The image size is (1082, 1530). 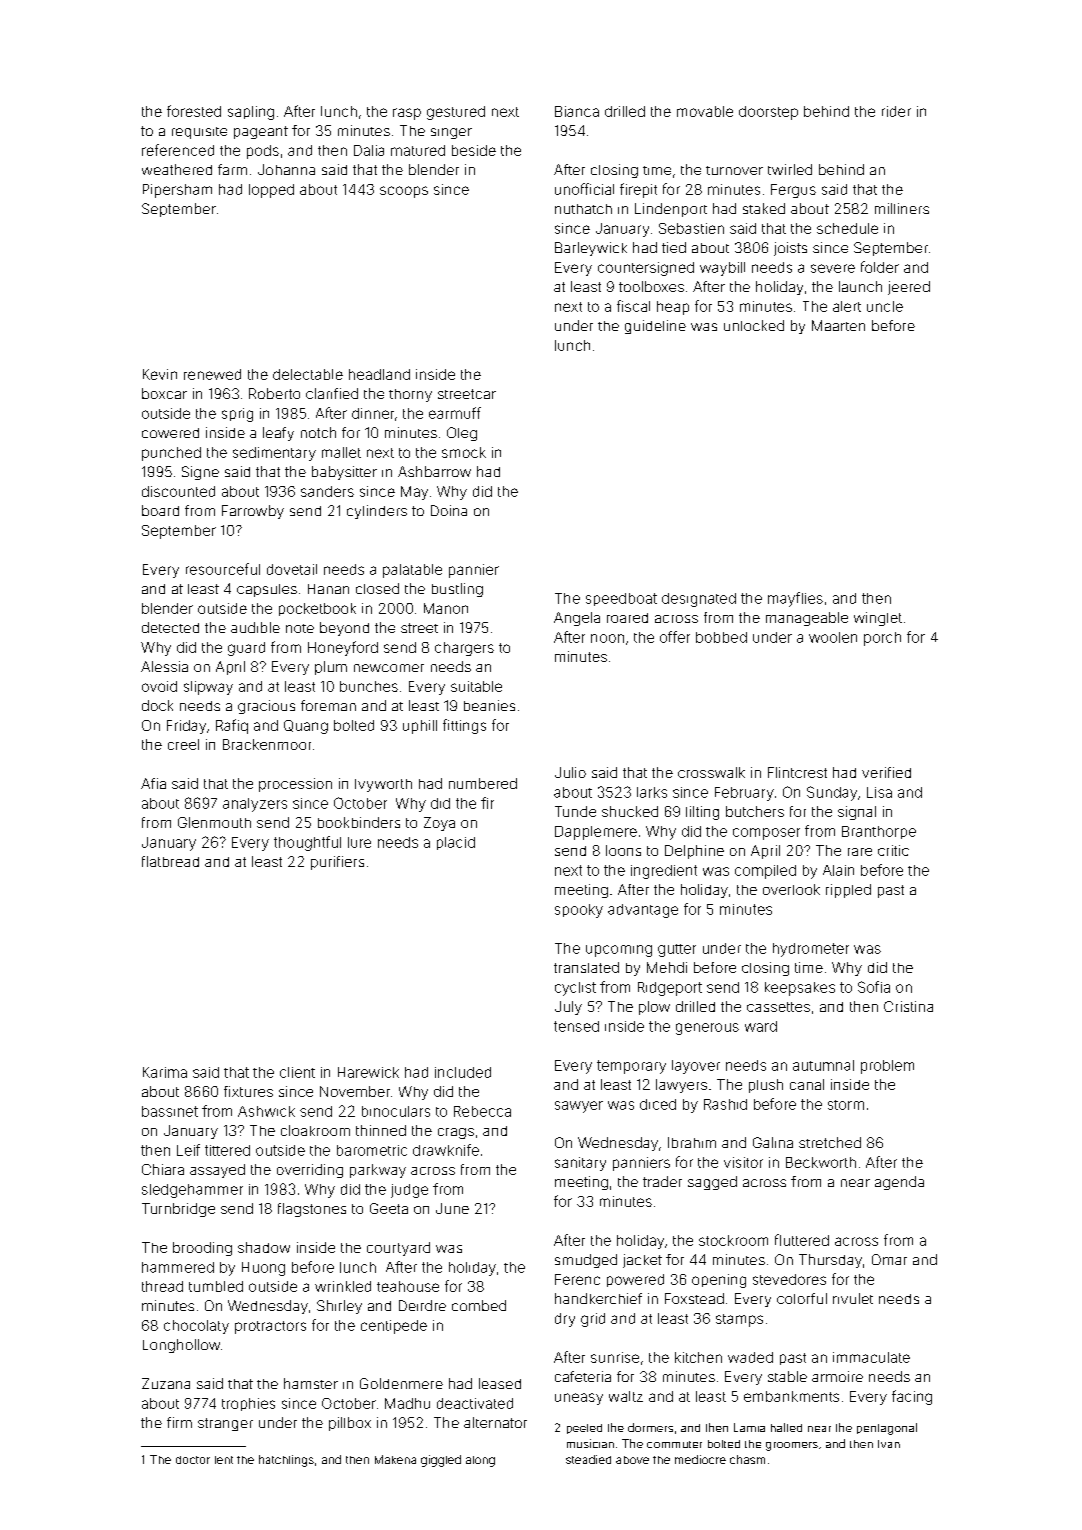 I want to click on winglet, so click(x=878, y=619).
